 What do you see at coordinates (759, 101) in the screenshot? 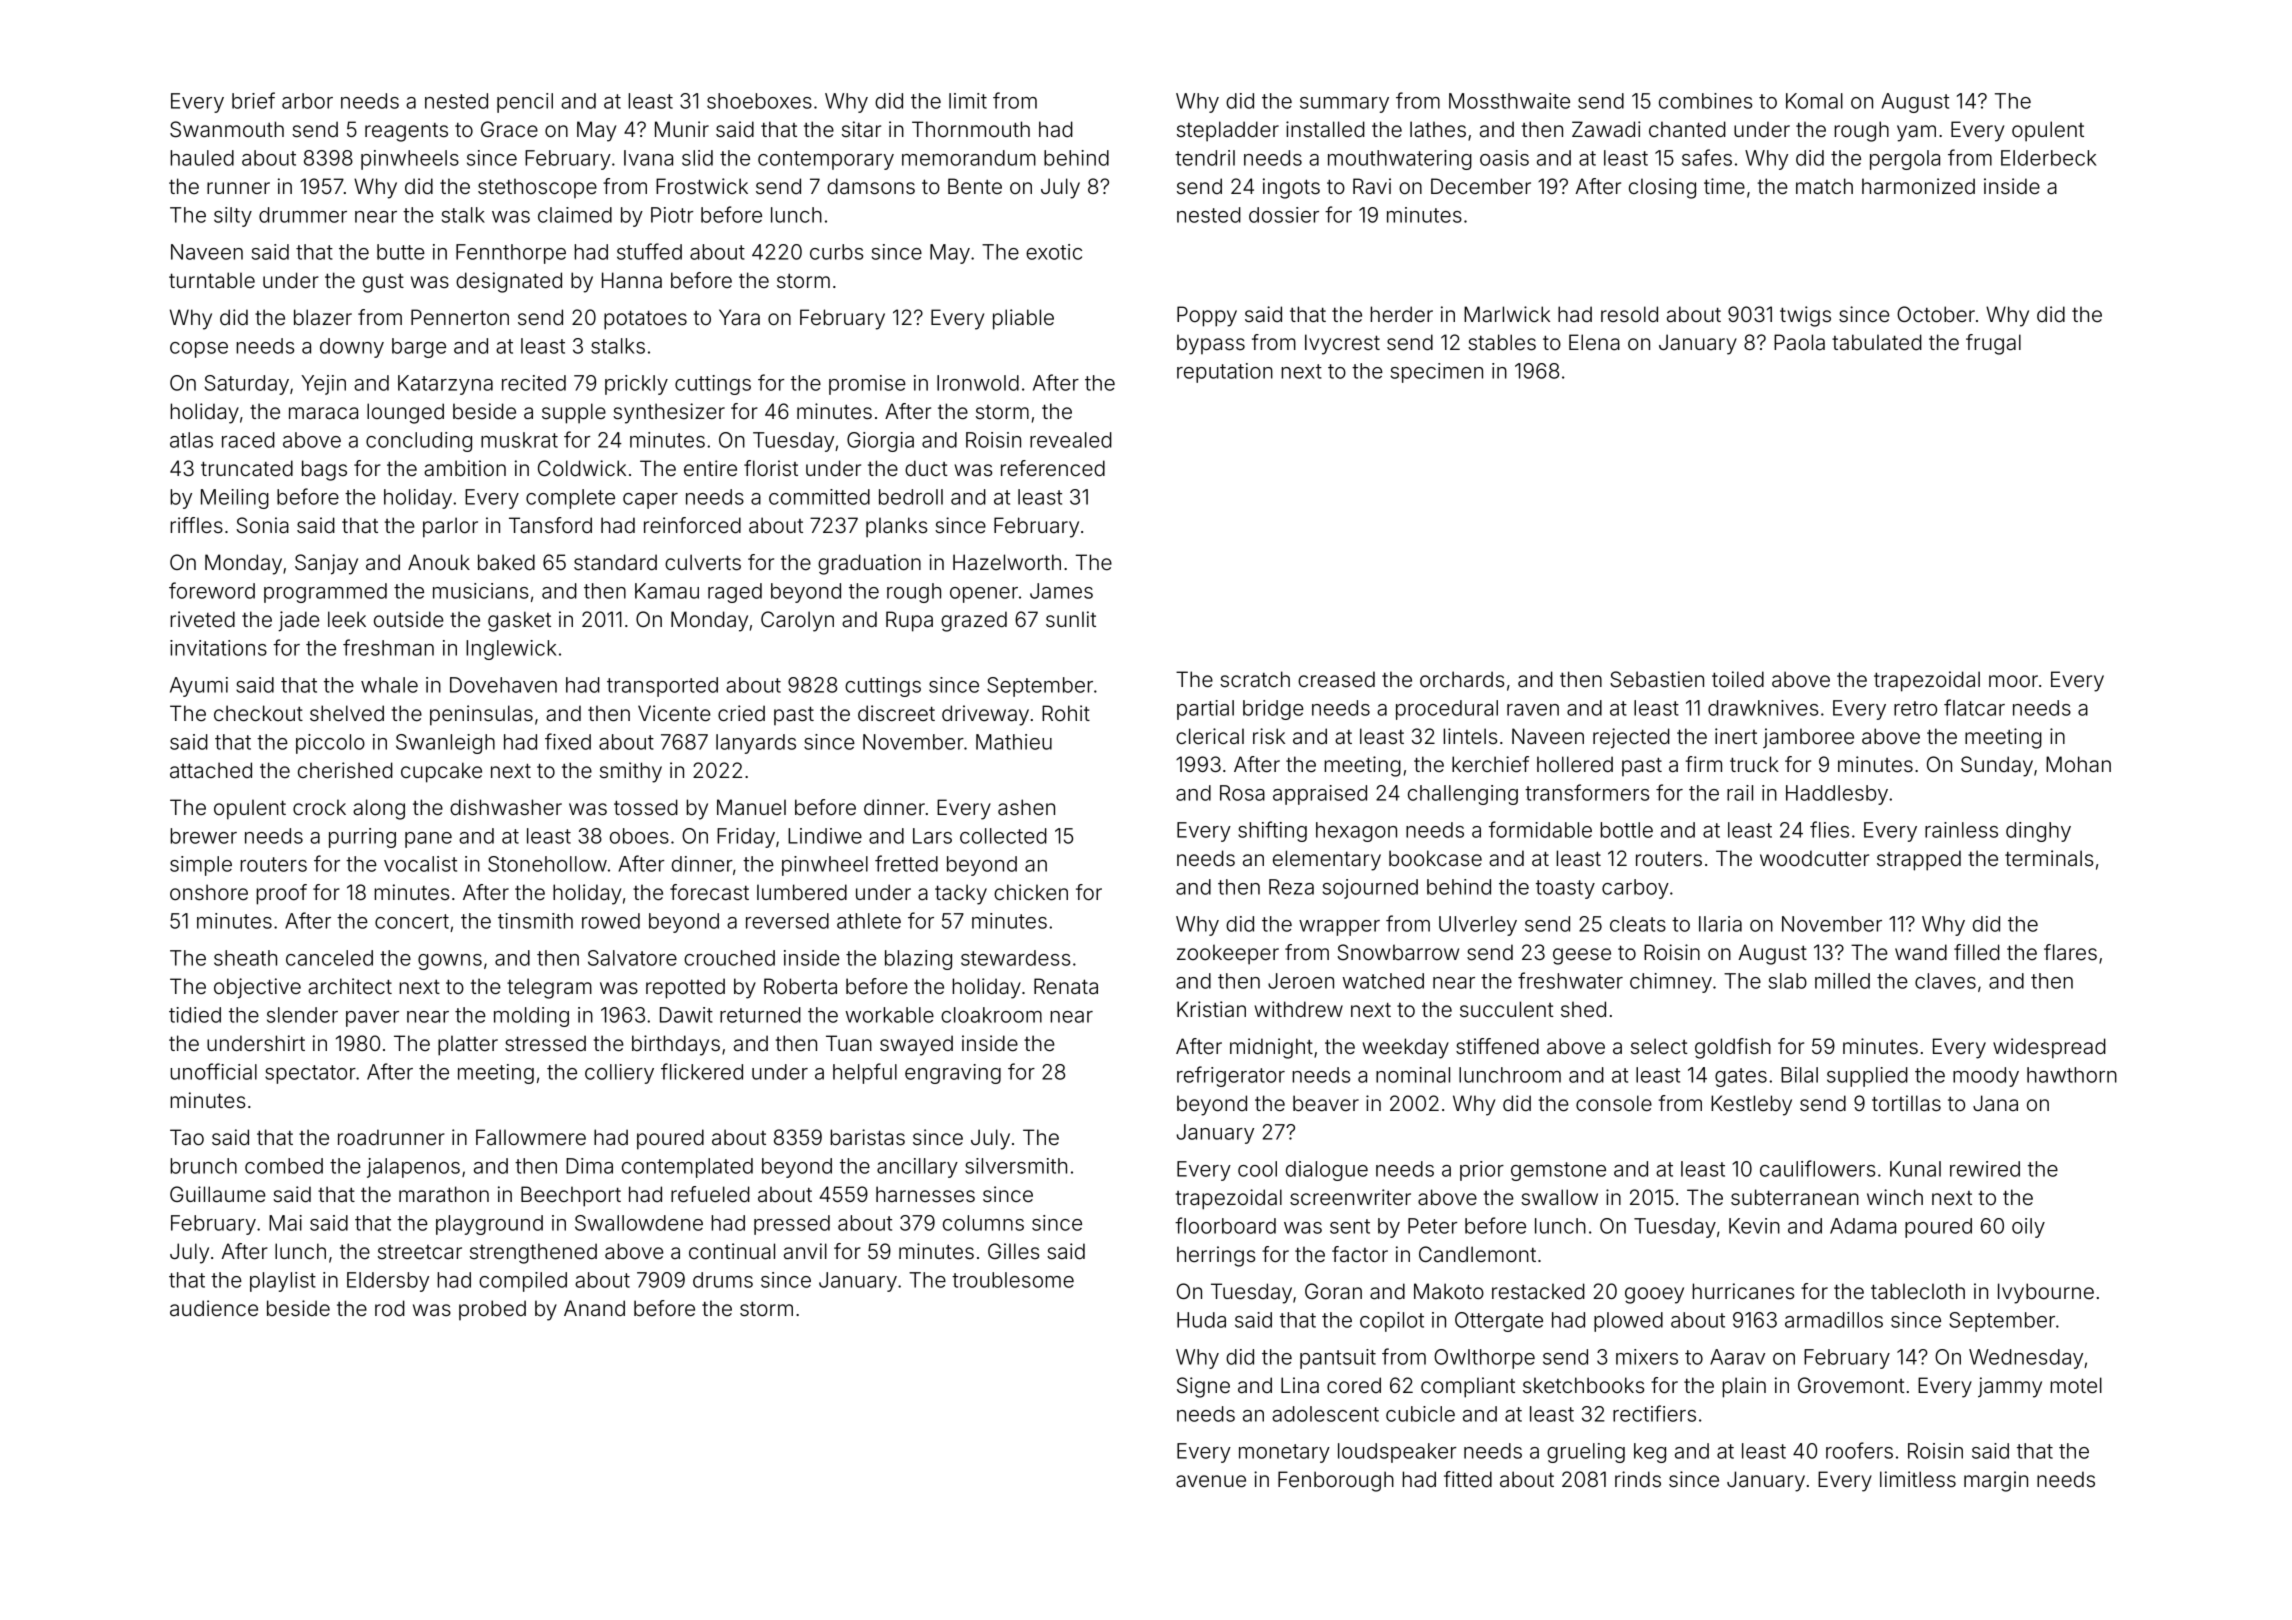
I see `shoeboxes` at bounding box center [759, 101].
